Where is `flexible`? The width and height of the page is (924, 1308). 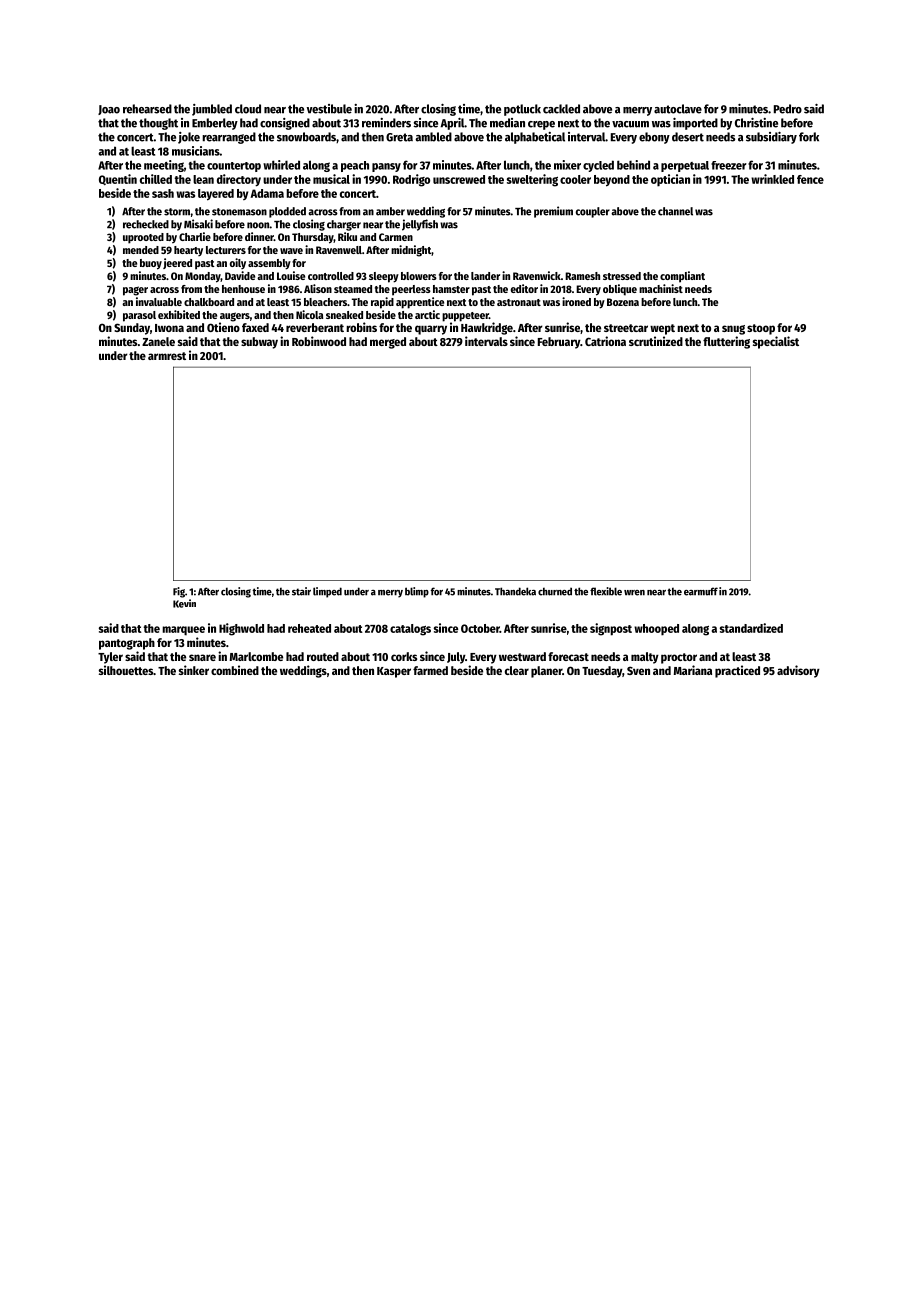
flexible is located at coordinates (606, 591).
